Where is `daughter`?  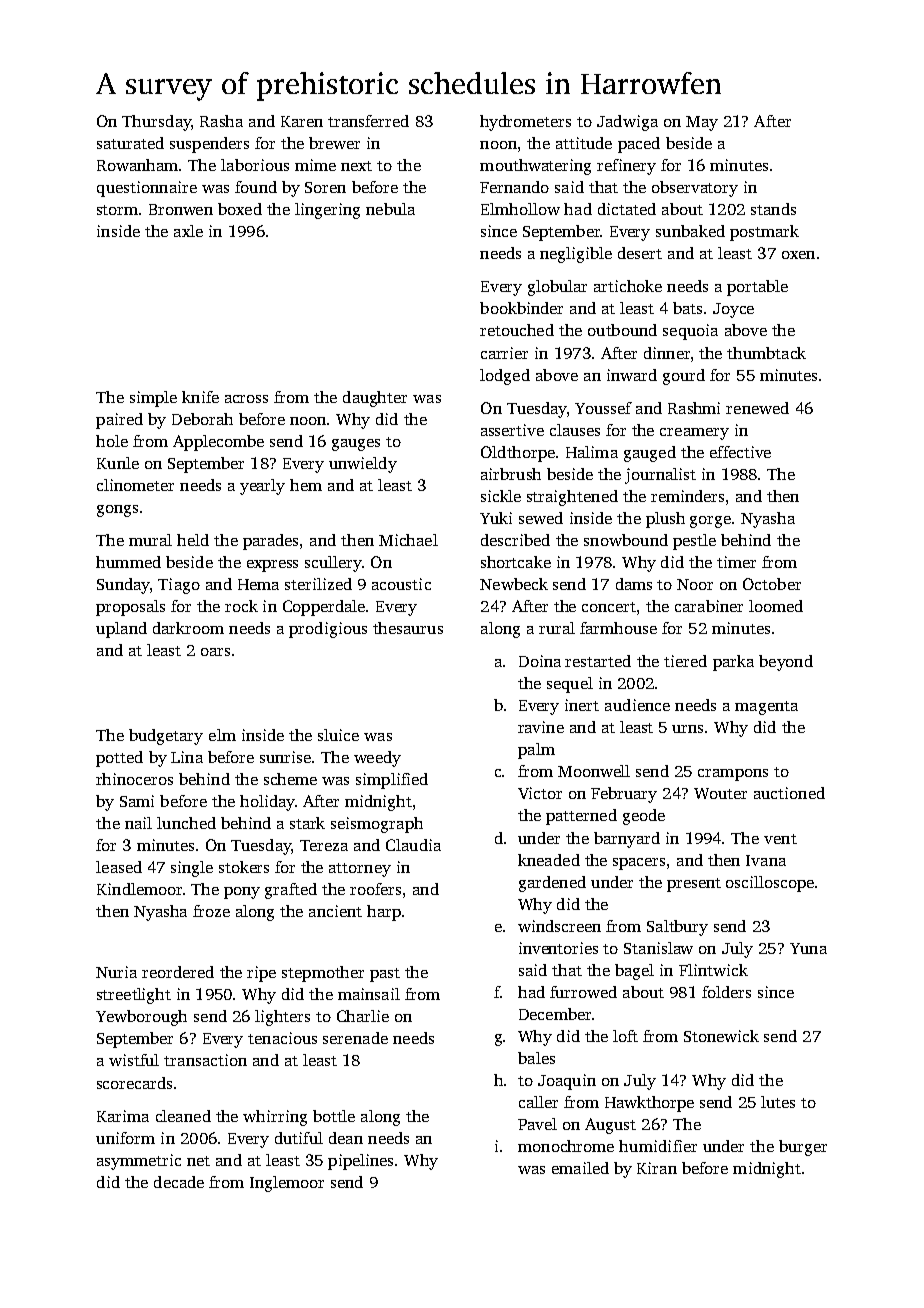
daughter is located at coordinates (375, 399).
